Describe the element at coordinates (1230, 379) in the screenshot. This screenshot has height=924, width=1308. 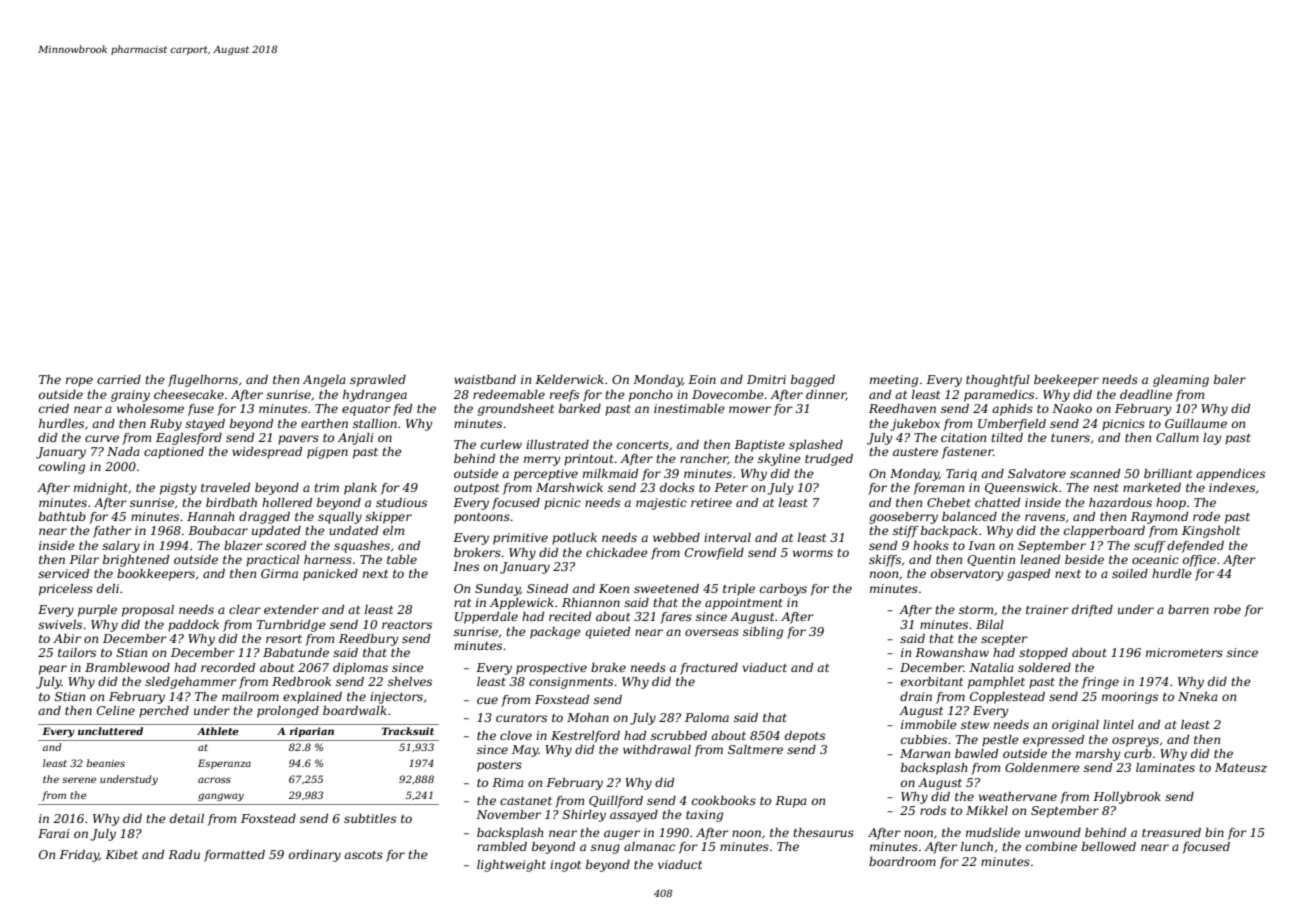
I see `baler` at that location.
